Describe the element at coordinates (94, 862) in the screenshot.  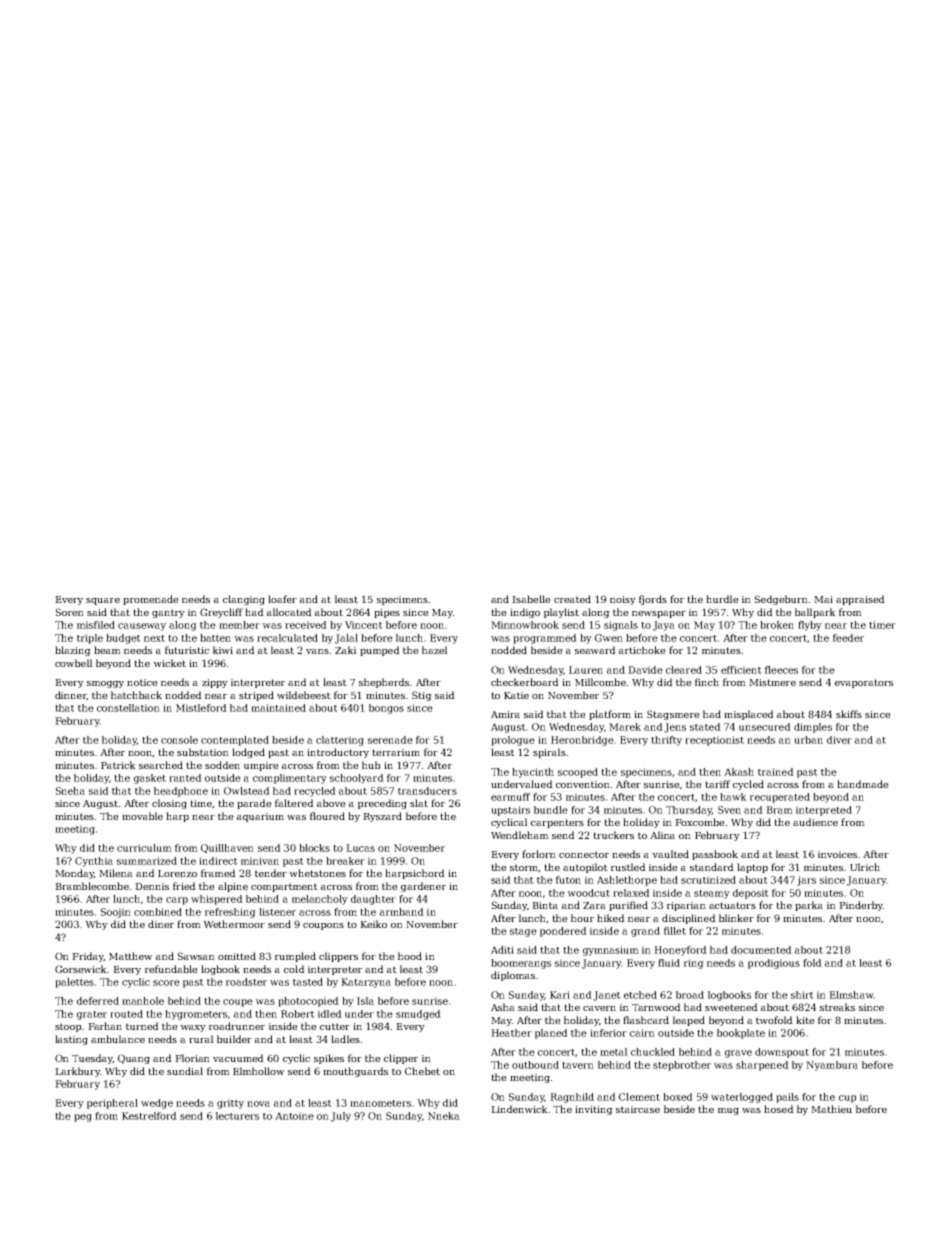
I see `Cynthia` at that location.
